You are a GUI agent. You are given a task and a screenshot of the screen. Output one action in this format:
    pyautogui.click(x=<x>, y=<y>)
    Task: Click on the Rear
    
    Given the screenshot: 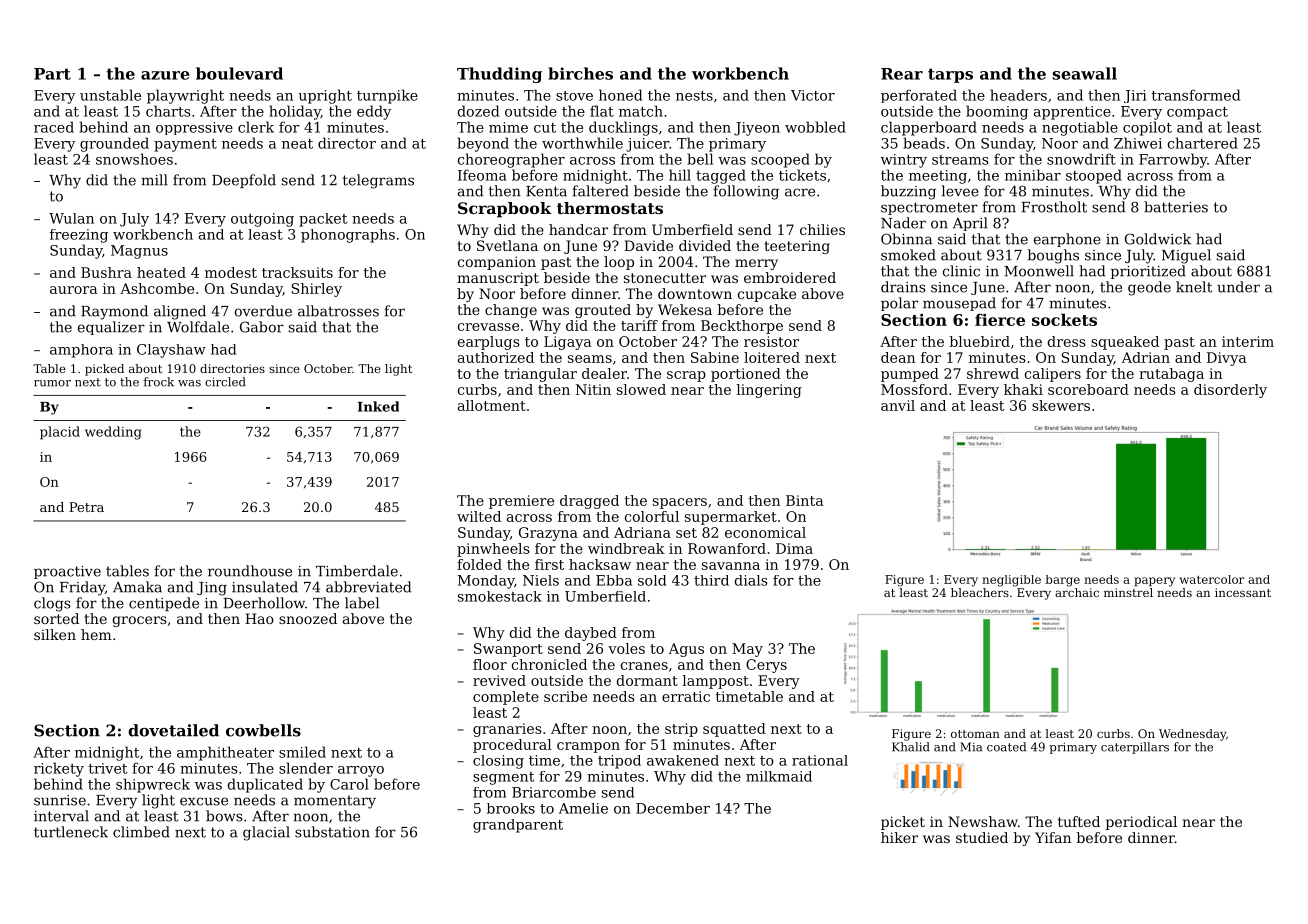 What is the action you would take?
    pyautogui.click(x=902, y=74)
